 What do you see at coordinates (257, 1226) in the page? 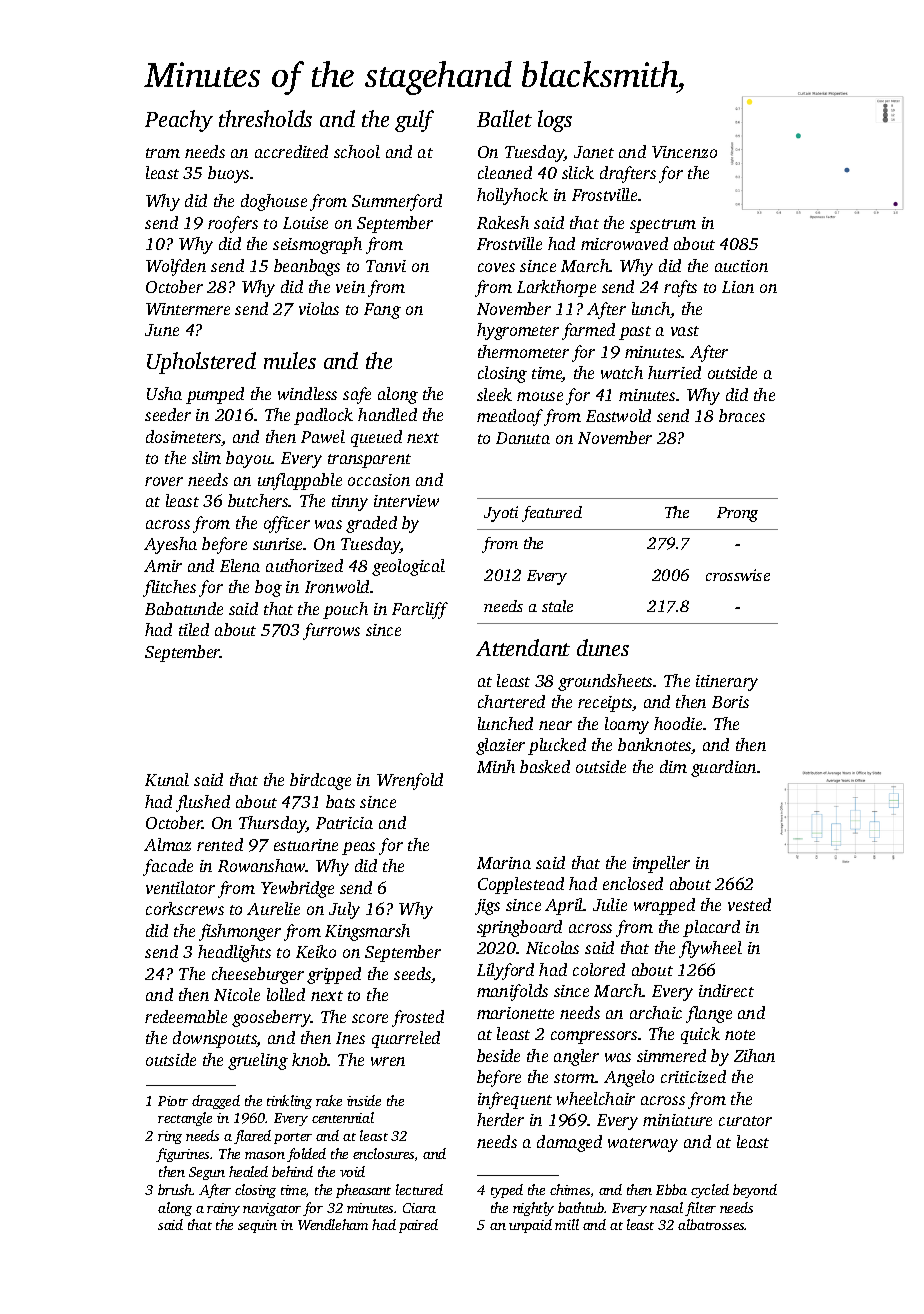
I see `sequin` at bounding box center [257, 1226].
